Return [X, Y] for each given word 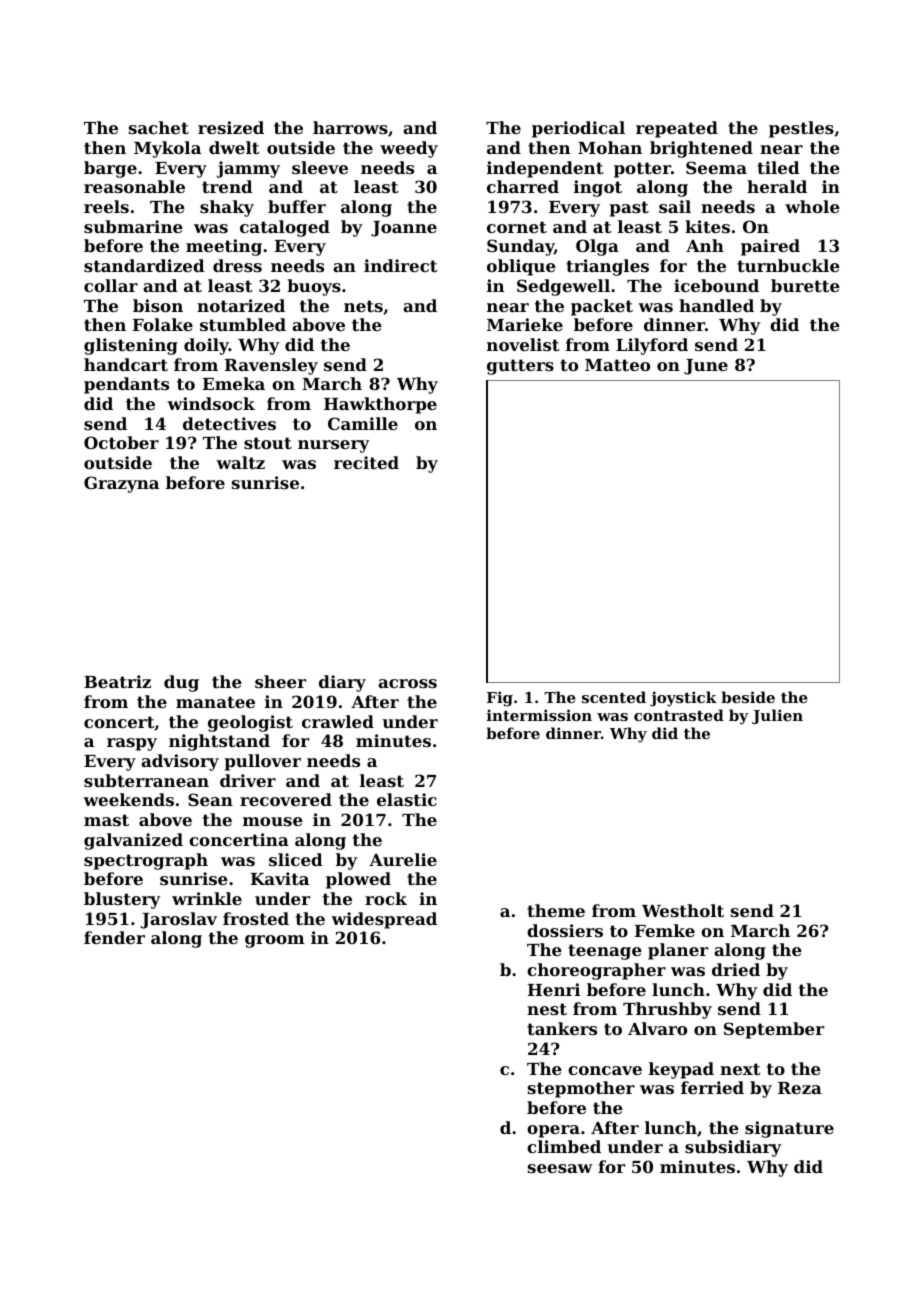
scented [614, 697]
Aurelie [403, 859]
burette [805, 285]
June [706, 367]
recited [366, 462]
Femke [665, 930]
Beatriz [117, 681]
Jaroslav [179, 920]
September [774, 1030]
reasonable [134, 186]
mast [106, 820]
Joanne [404, 229]
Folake [163, 324]
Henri [554, 989]
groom [274, 941]
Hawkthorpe [380, 405]
